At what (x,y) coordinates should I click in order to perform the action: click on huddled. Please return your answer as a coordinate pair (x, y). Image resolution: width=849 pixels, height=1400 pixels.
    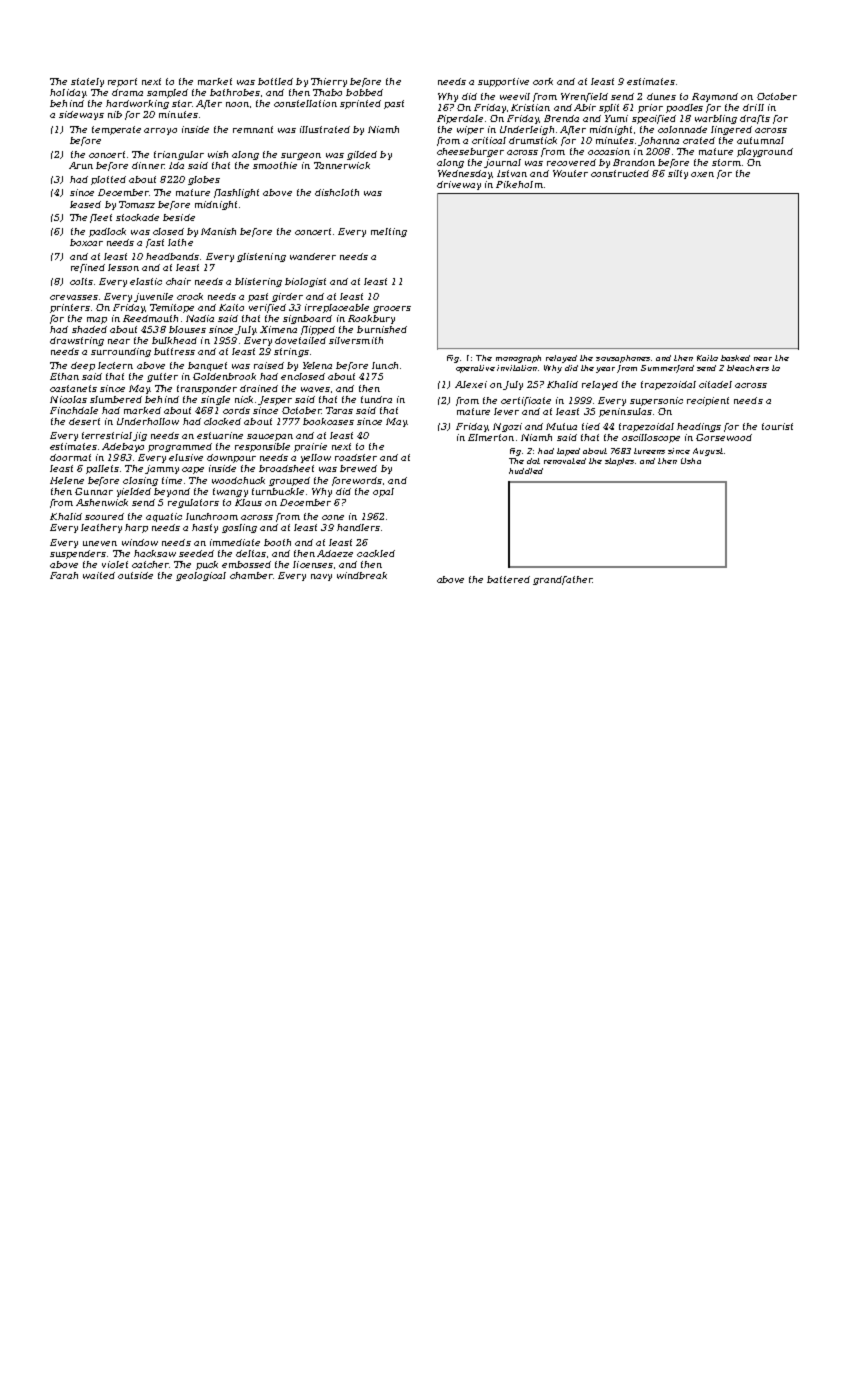
    Looking at the image, I should click on (526, 471).
